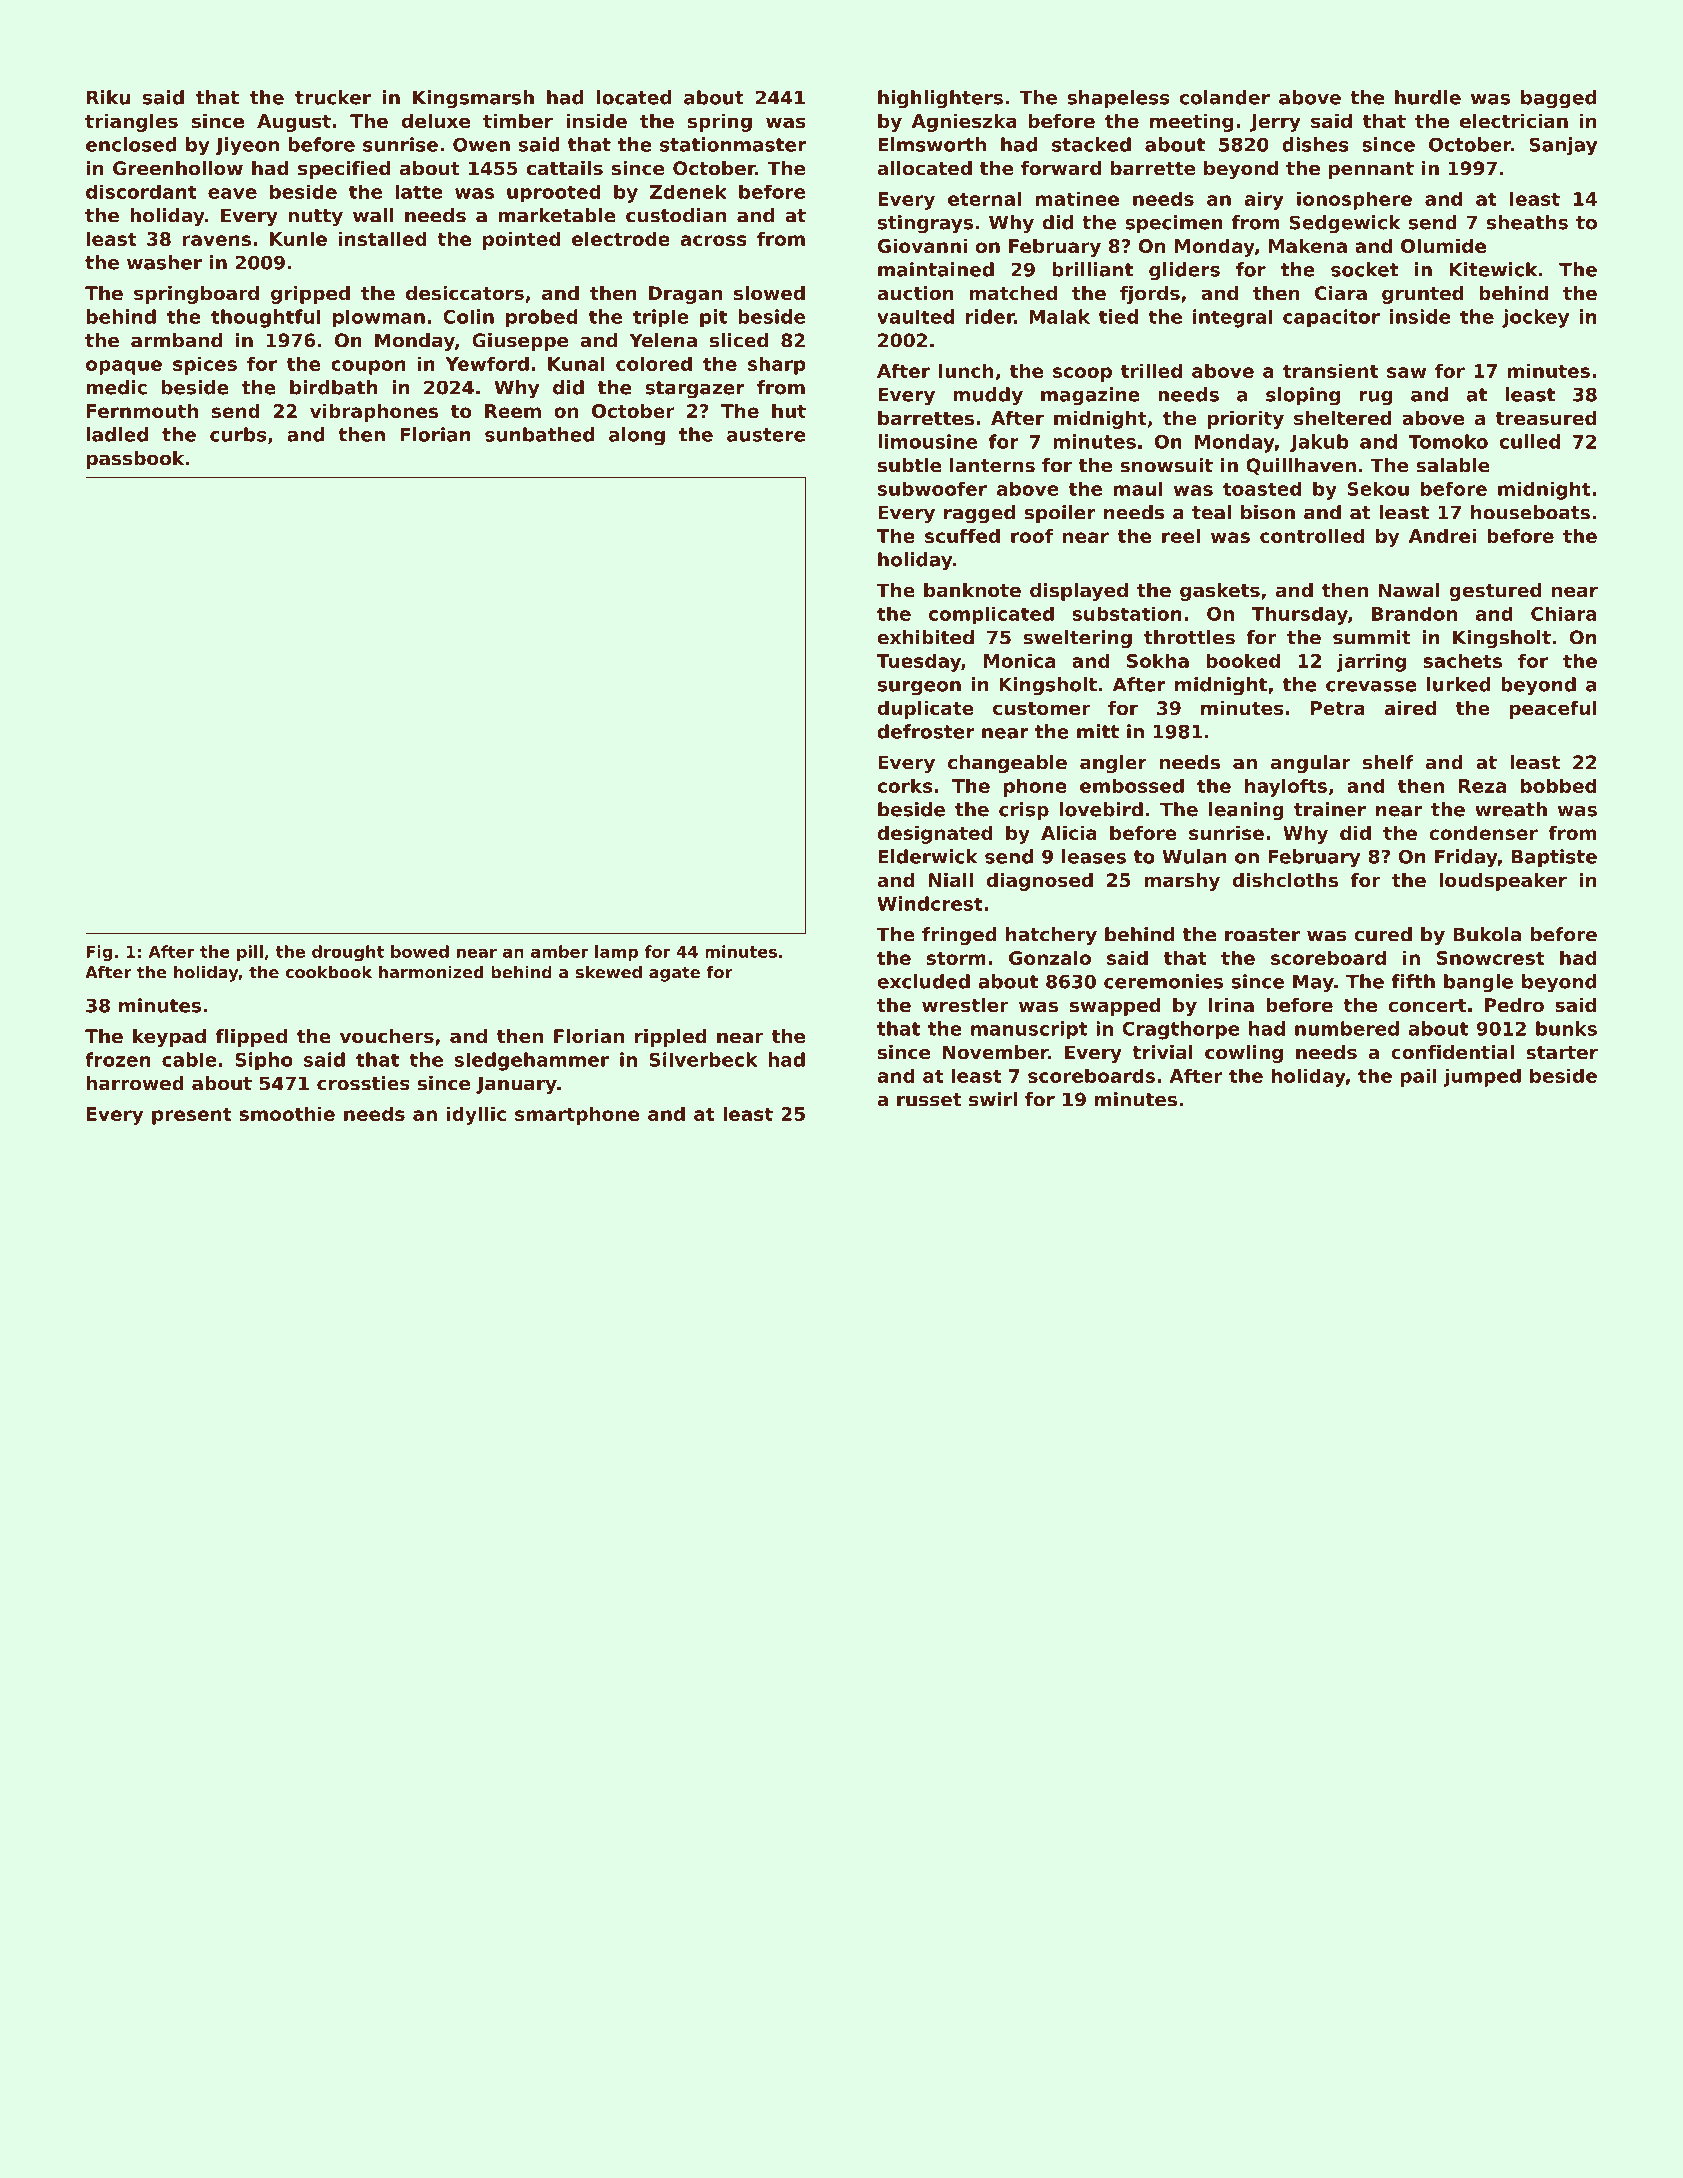  I want to click on present, so click(191, 1116).
